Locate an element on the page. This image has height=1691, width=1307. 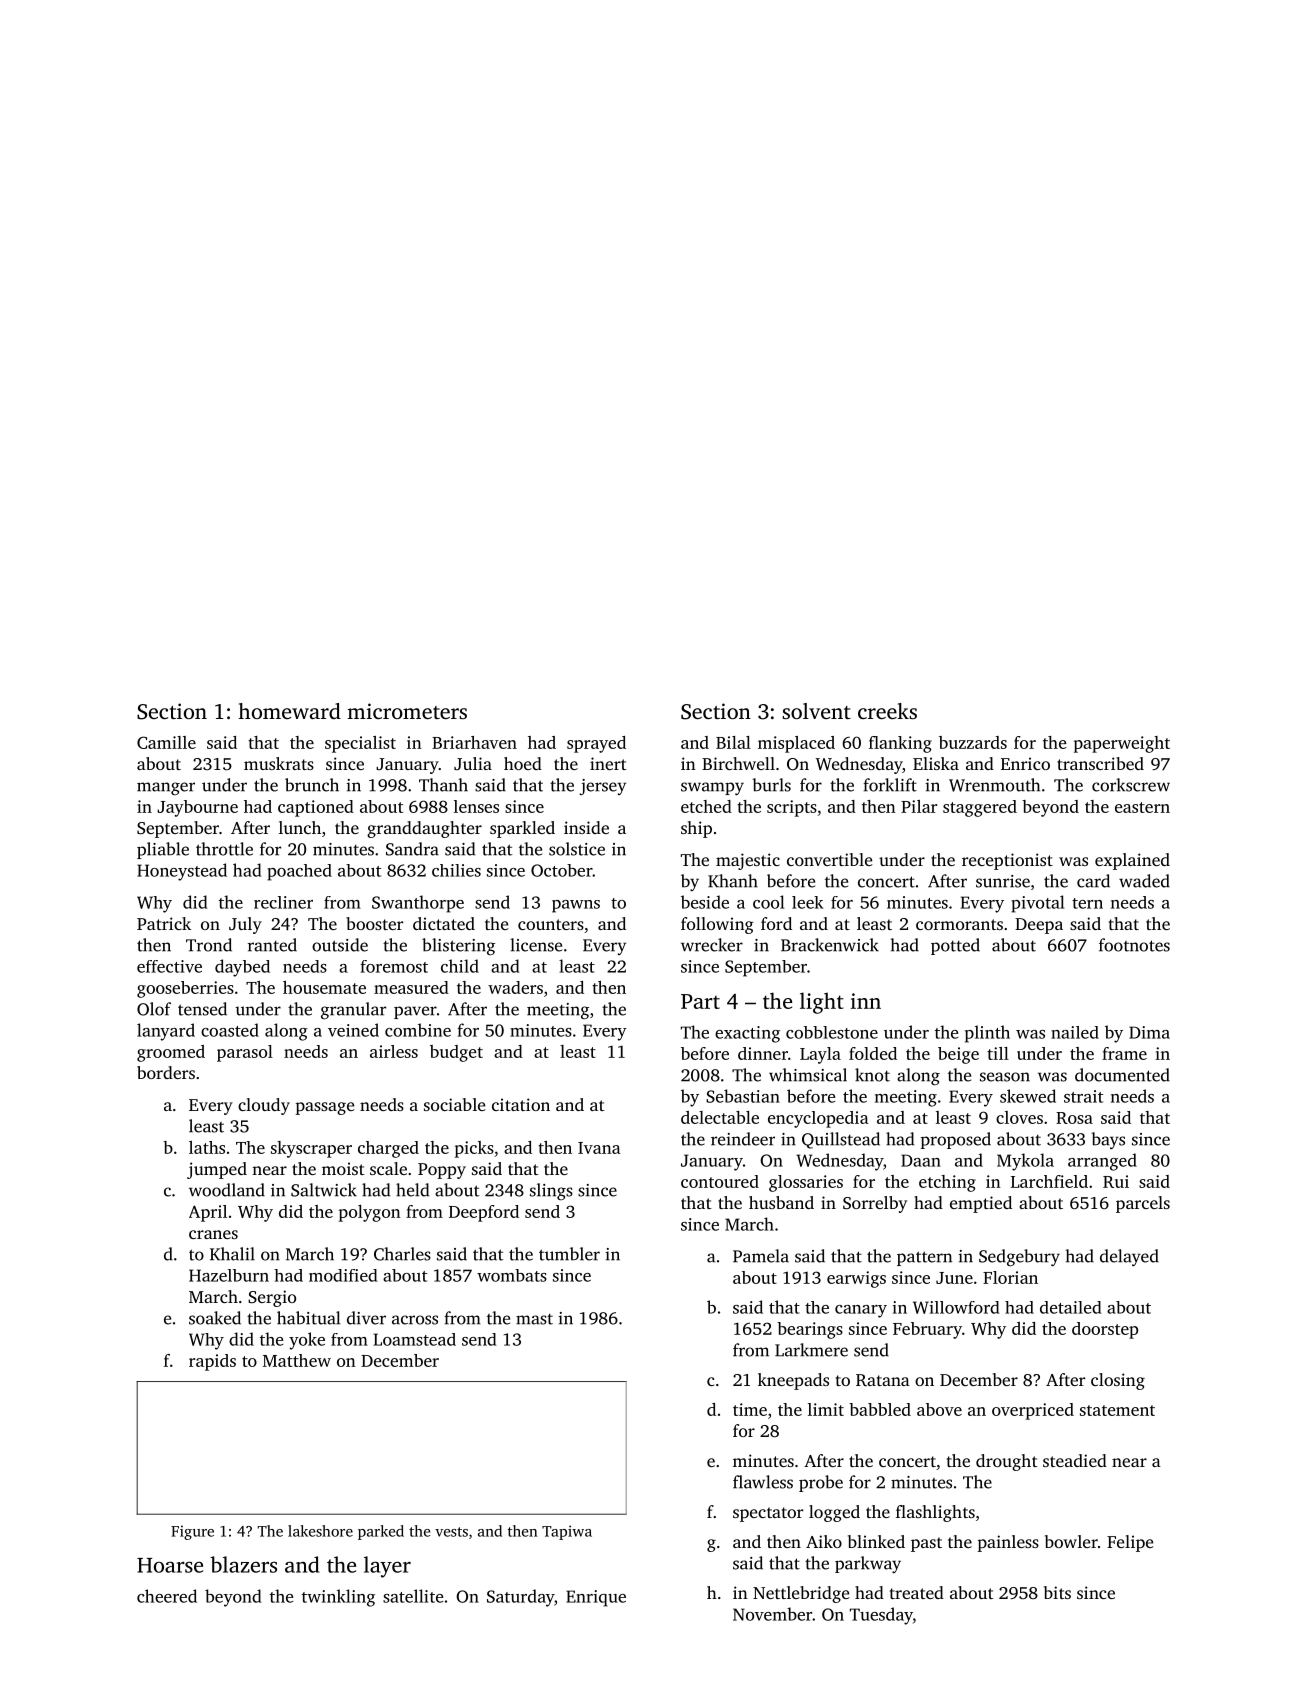
soaked is located at coordinates (215, 1318).
